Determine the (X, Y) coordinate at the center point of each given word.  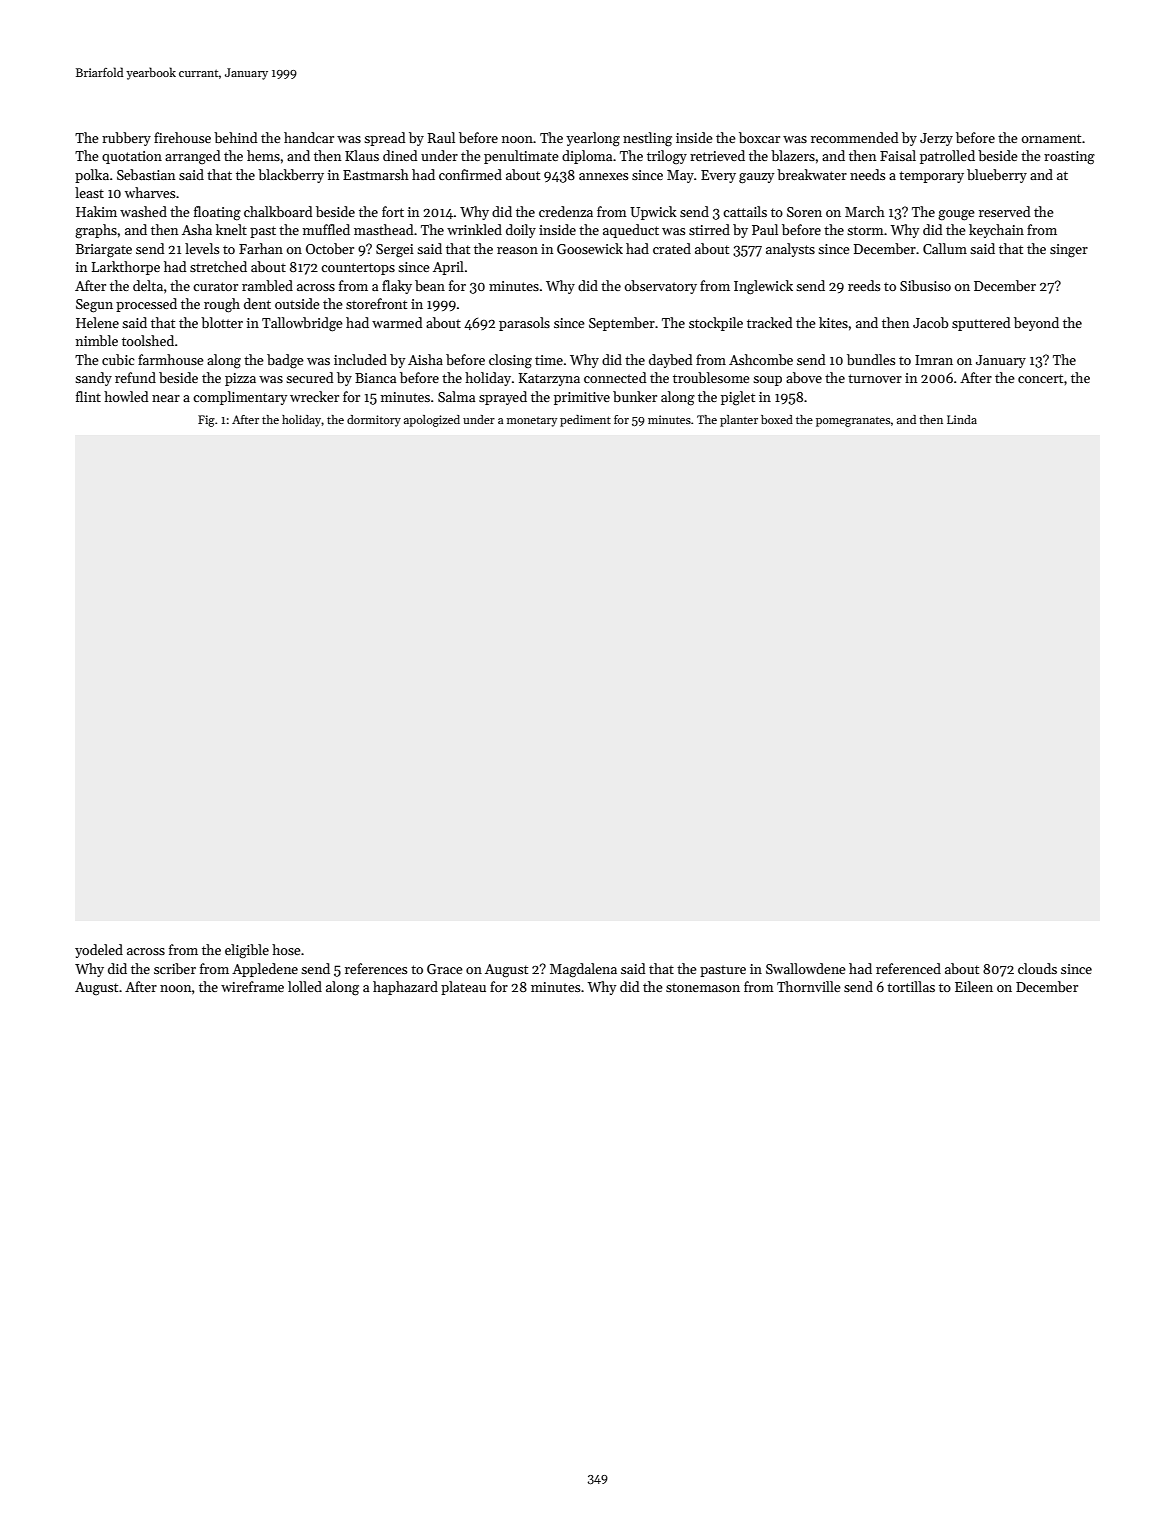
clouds (1037, 968)
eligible (247, 951)
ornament (1051, 138)
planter (739, 421)
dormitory (374, 421)
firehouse (182, 137)
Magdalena (583, 970)
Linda (962, 419)
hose (286, 949)
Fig (206, 421)
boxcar (759, 137)
